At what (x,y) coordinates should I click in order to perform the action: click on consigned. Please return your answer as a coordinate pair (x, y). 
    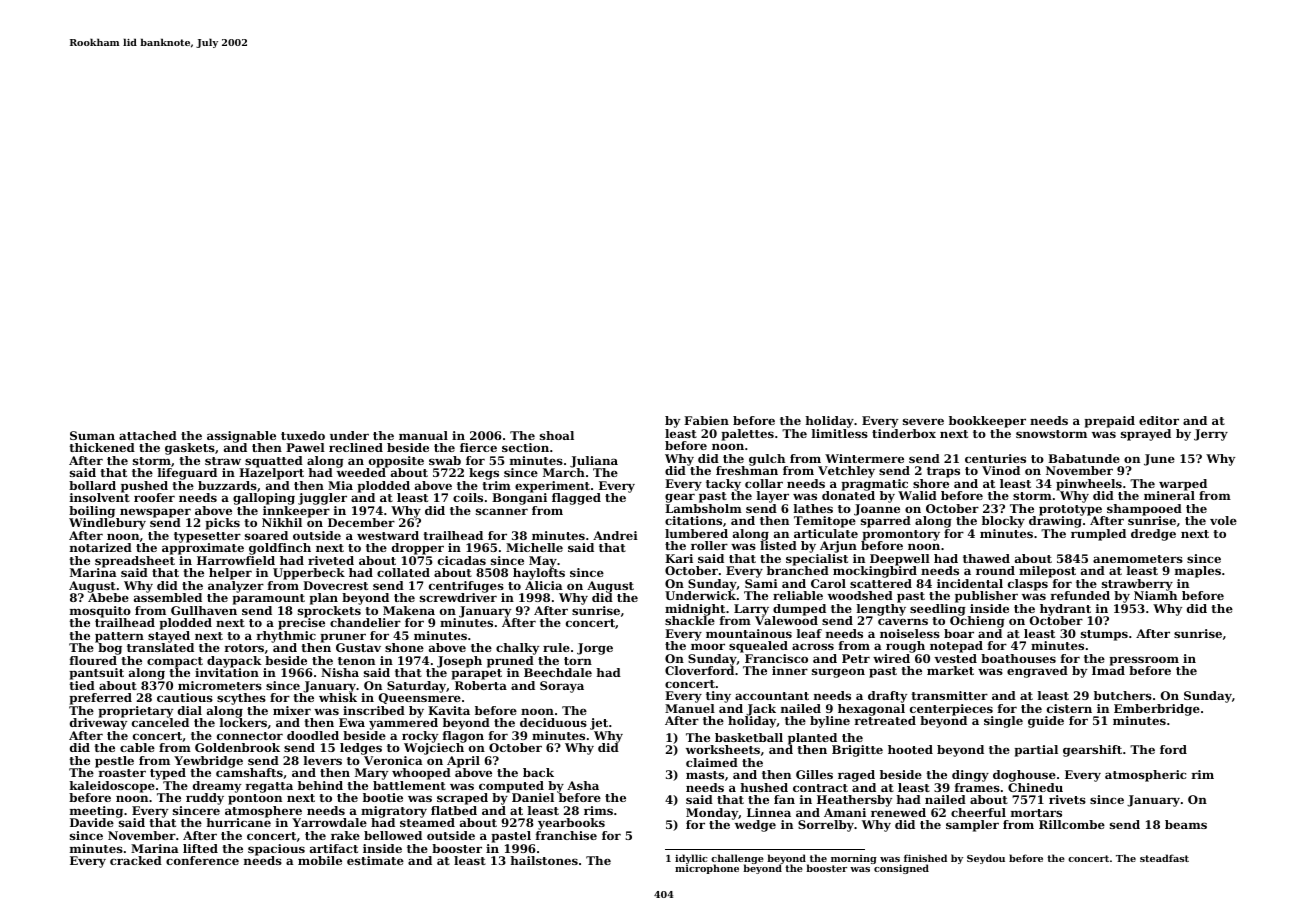
    Looking at the image, I should click on (901, 869).
